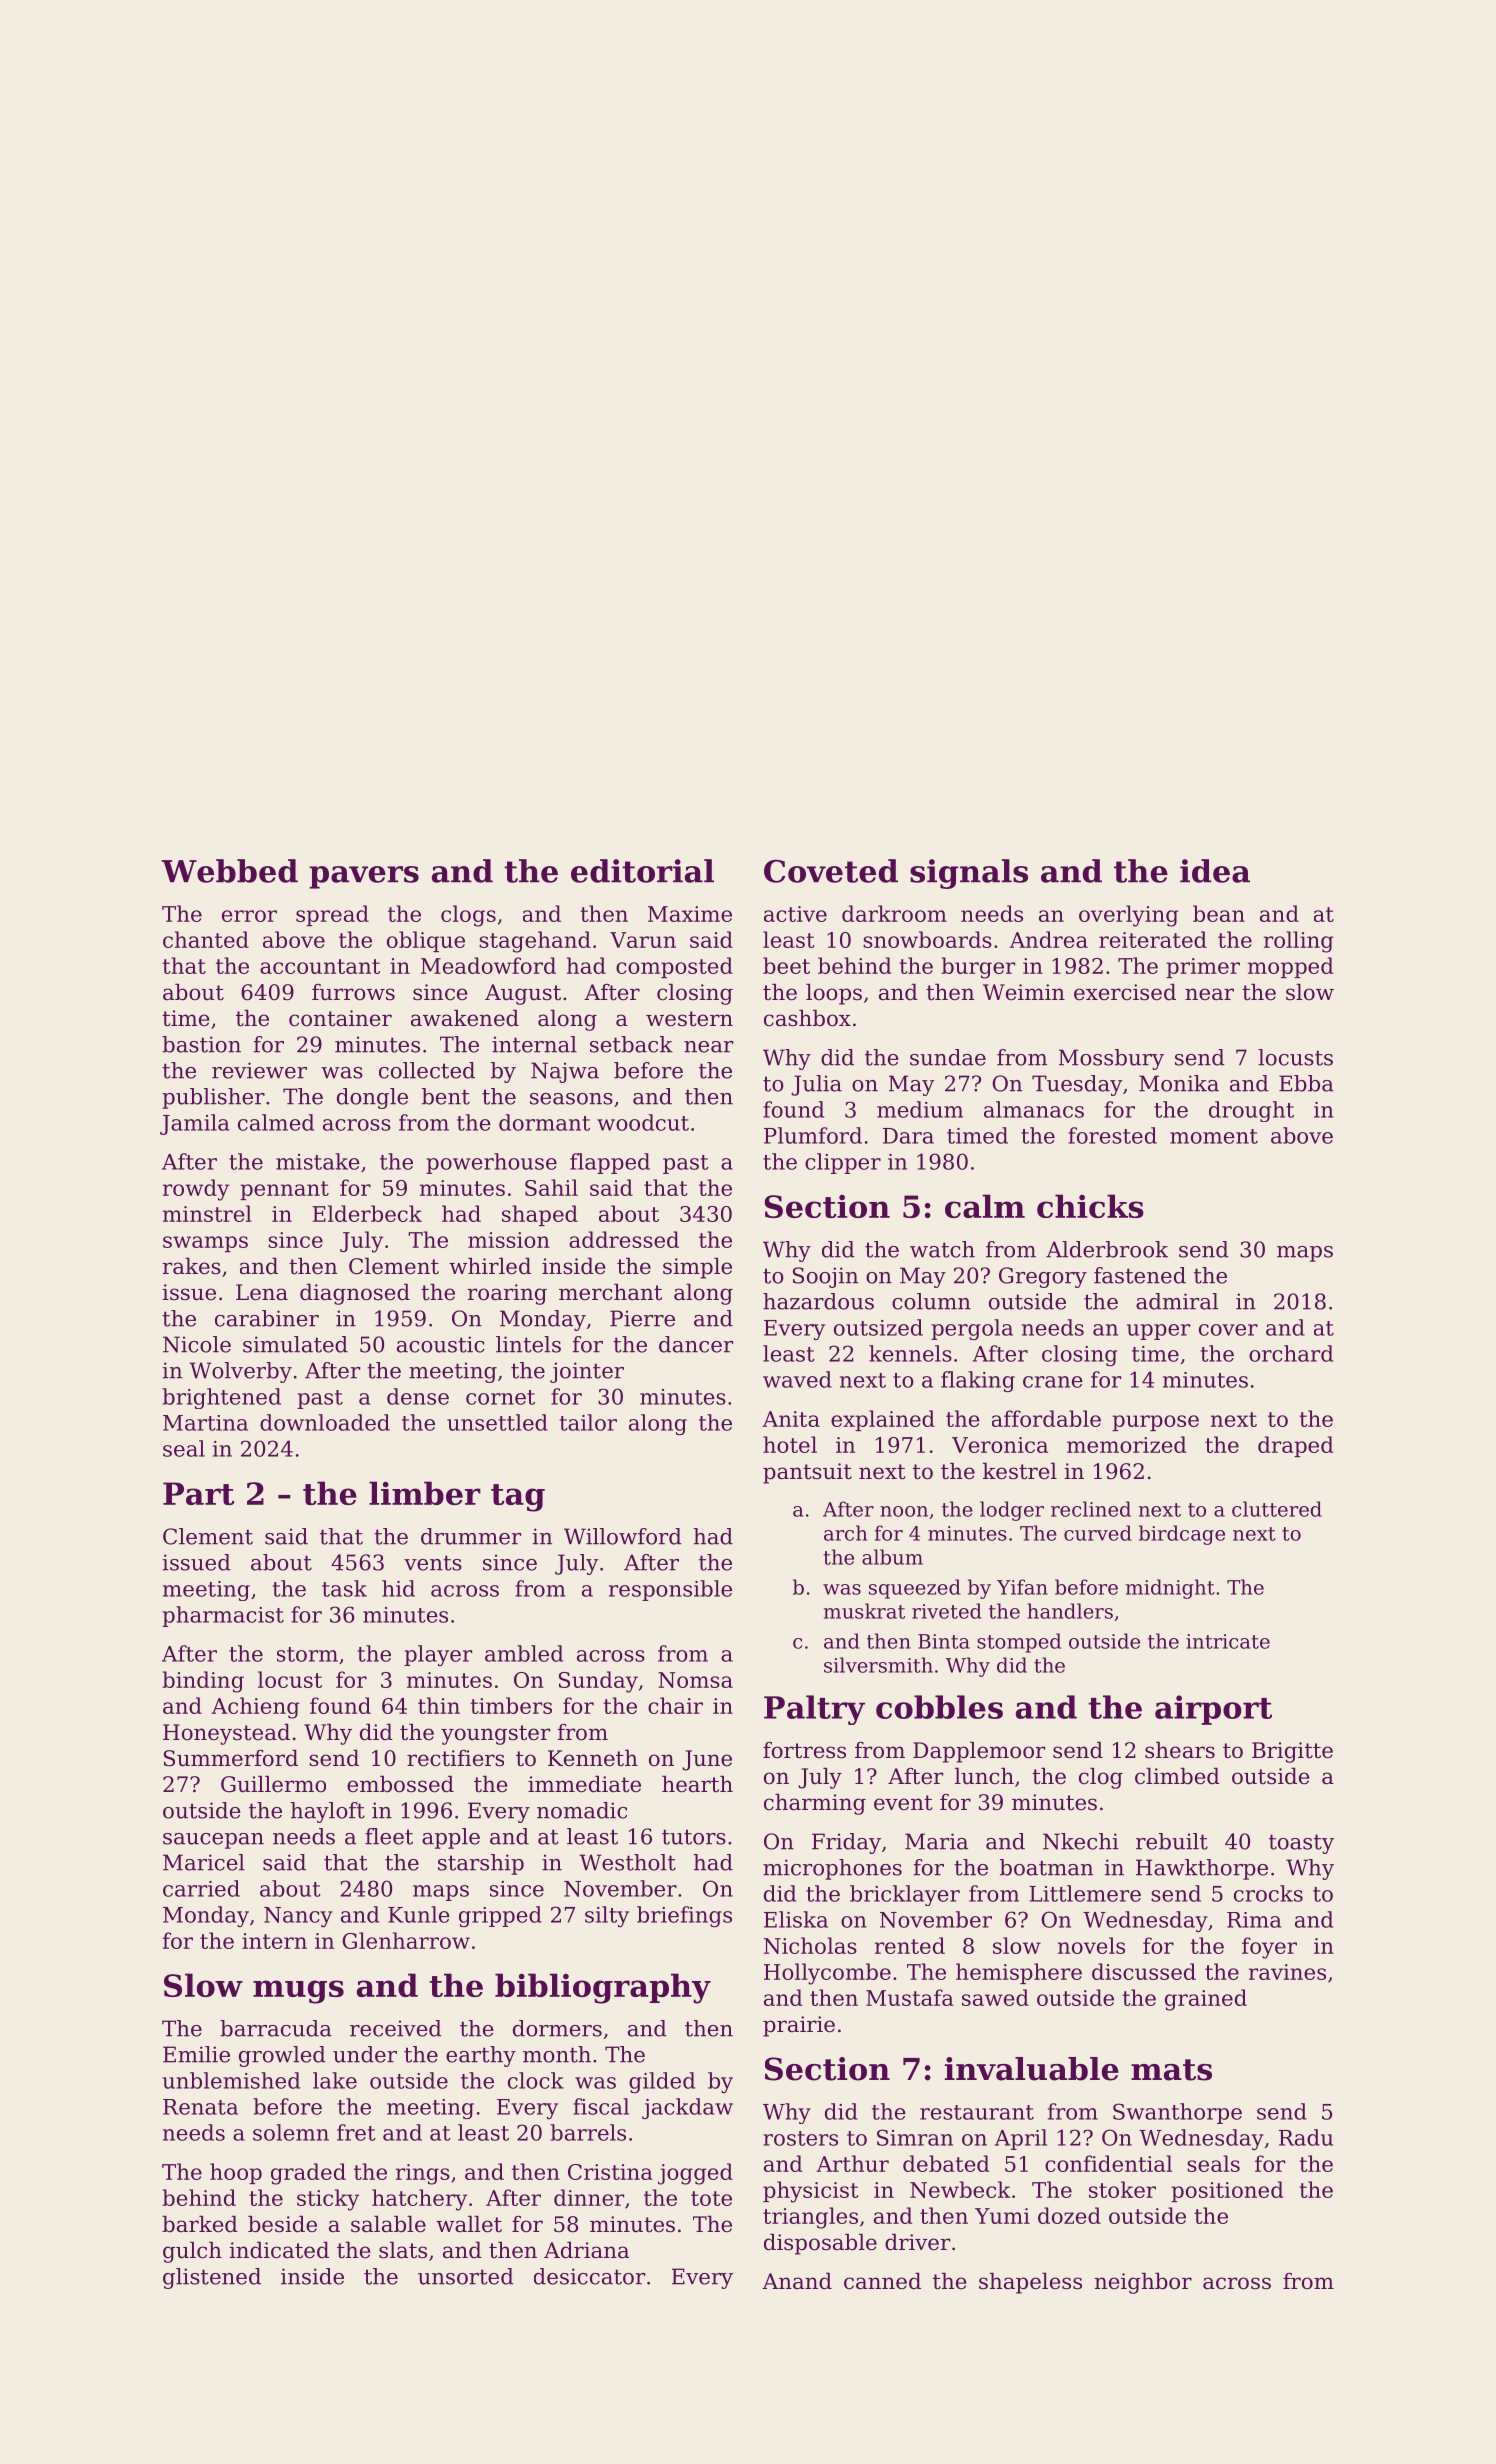 Image resolution: width=1496 pixels, height=2464 pixels. What do you see at coordinates (707, 1760) in the screenshot?
I see `June` at bounding box center [707, 1760].
